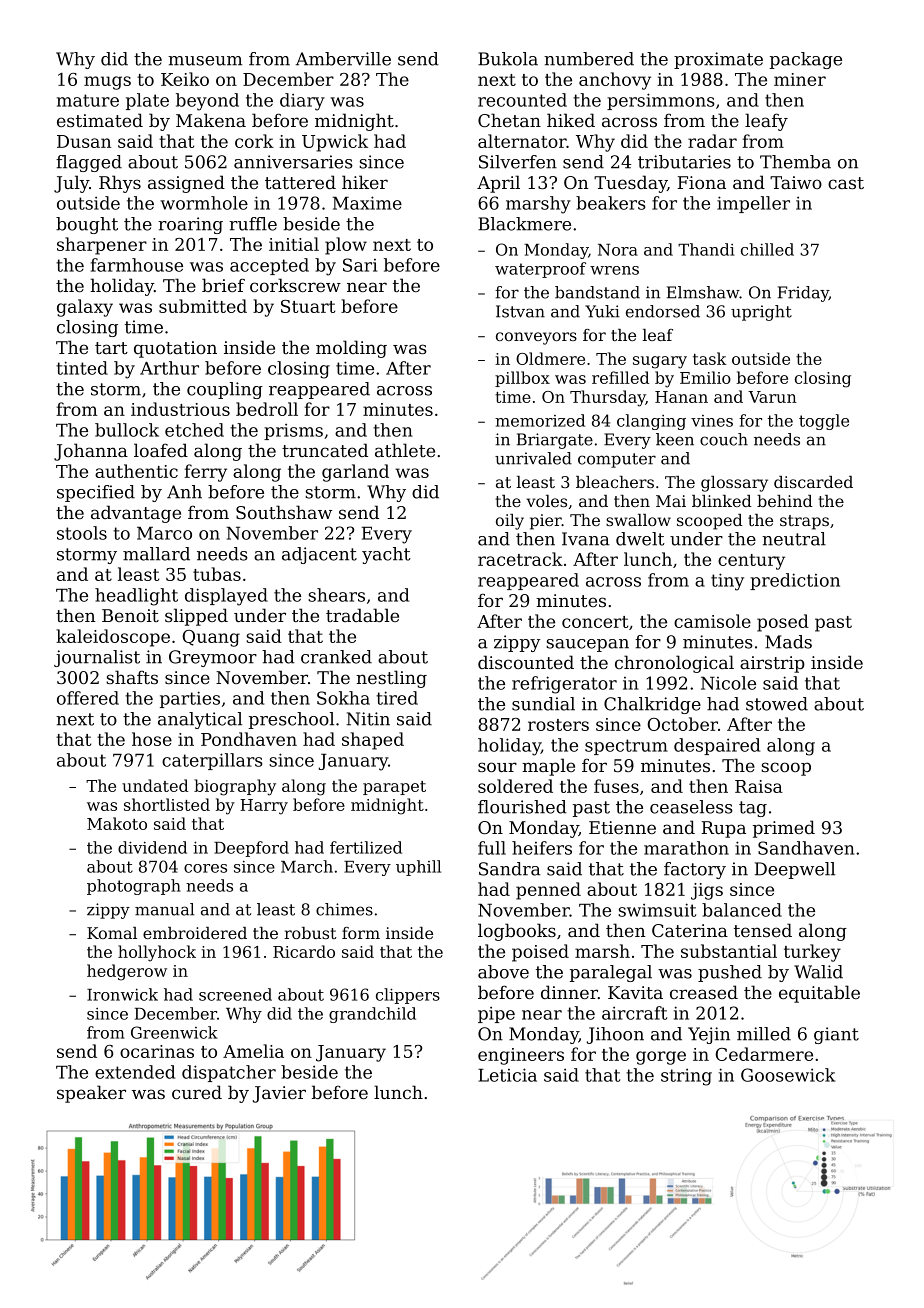  I want to click on athlete, so click(405, 450).
